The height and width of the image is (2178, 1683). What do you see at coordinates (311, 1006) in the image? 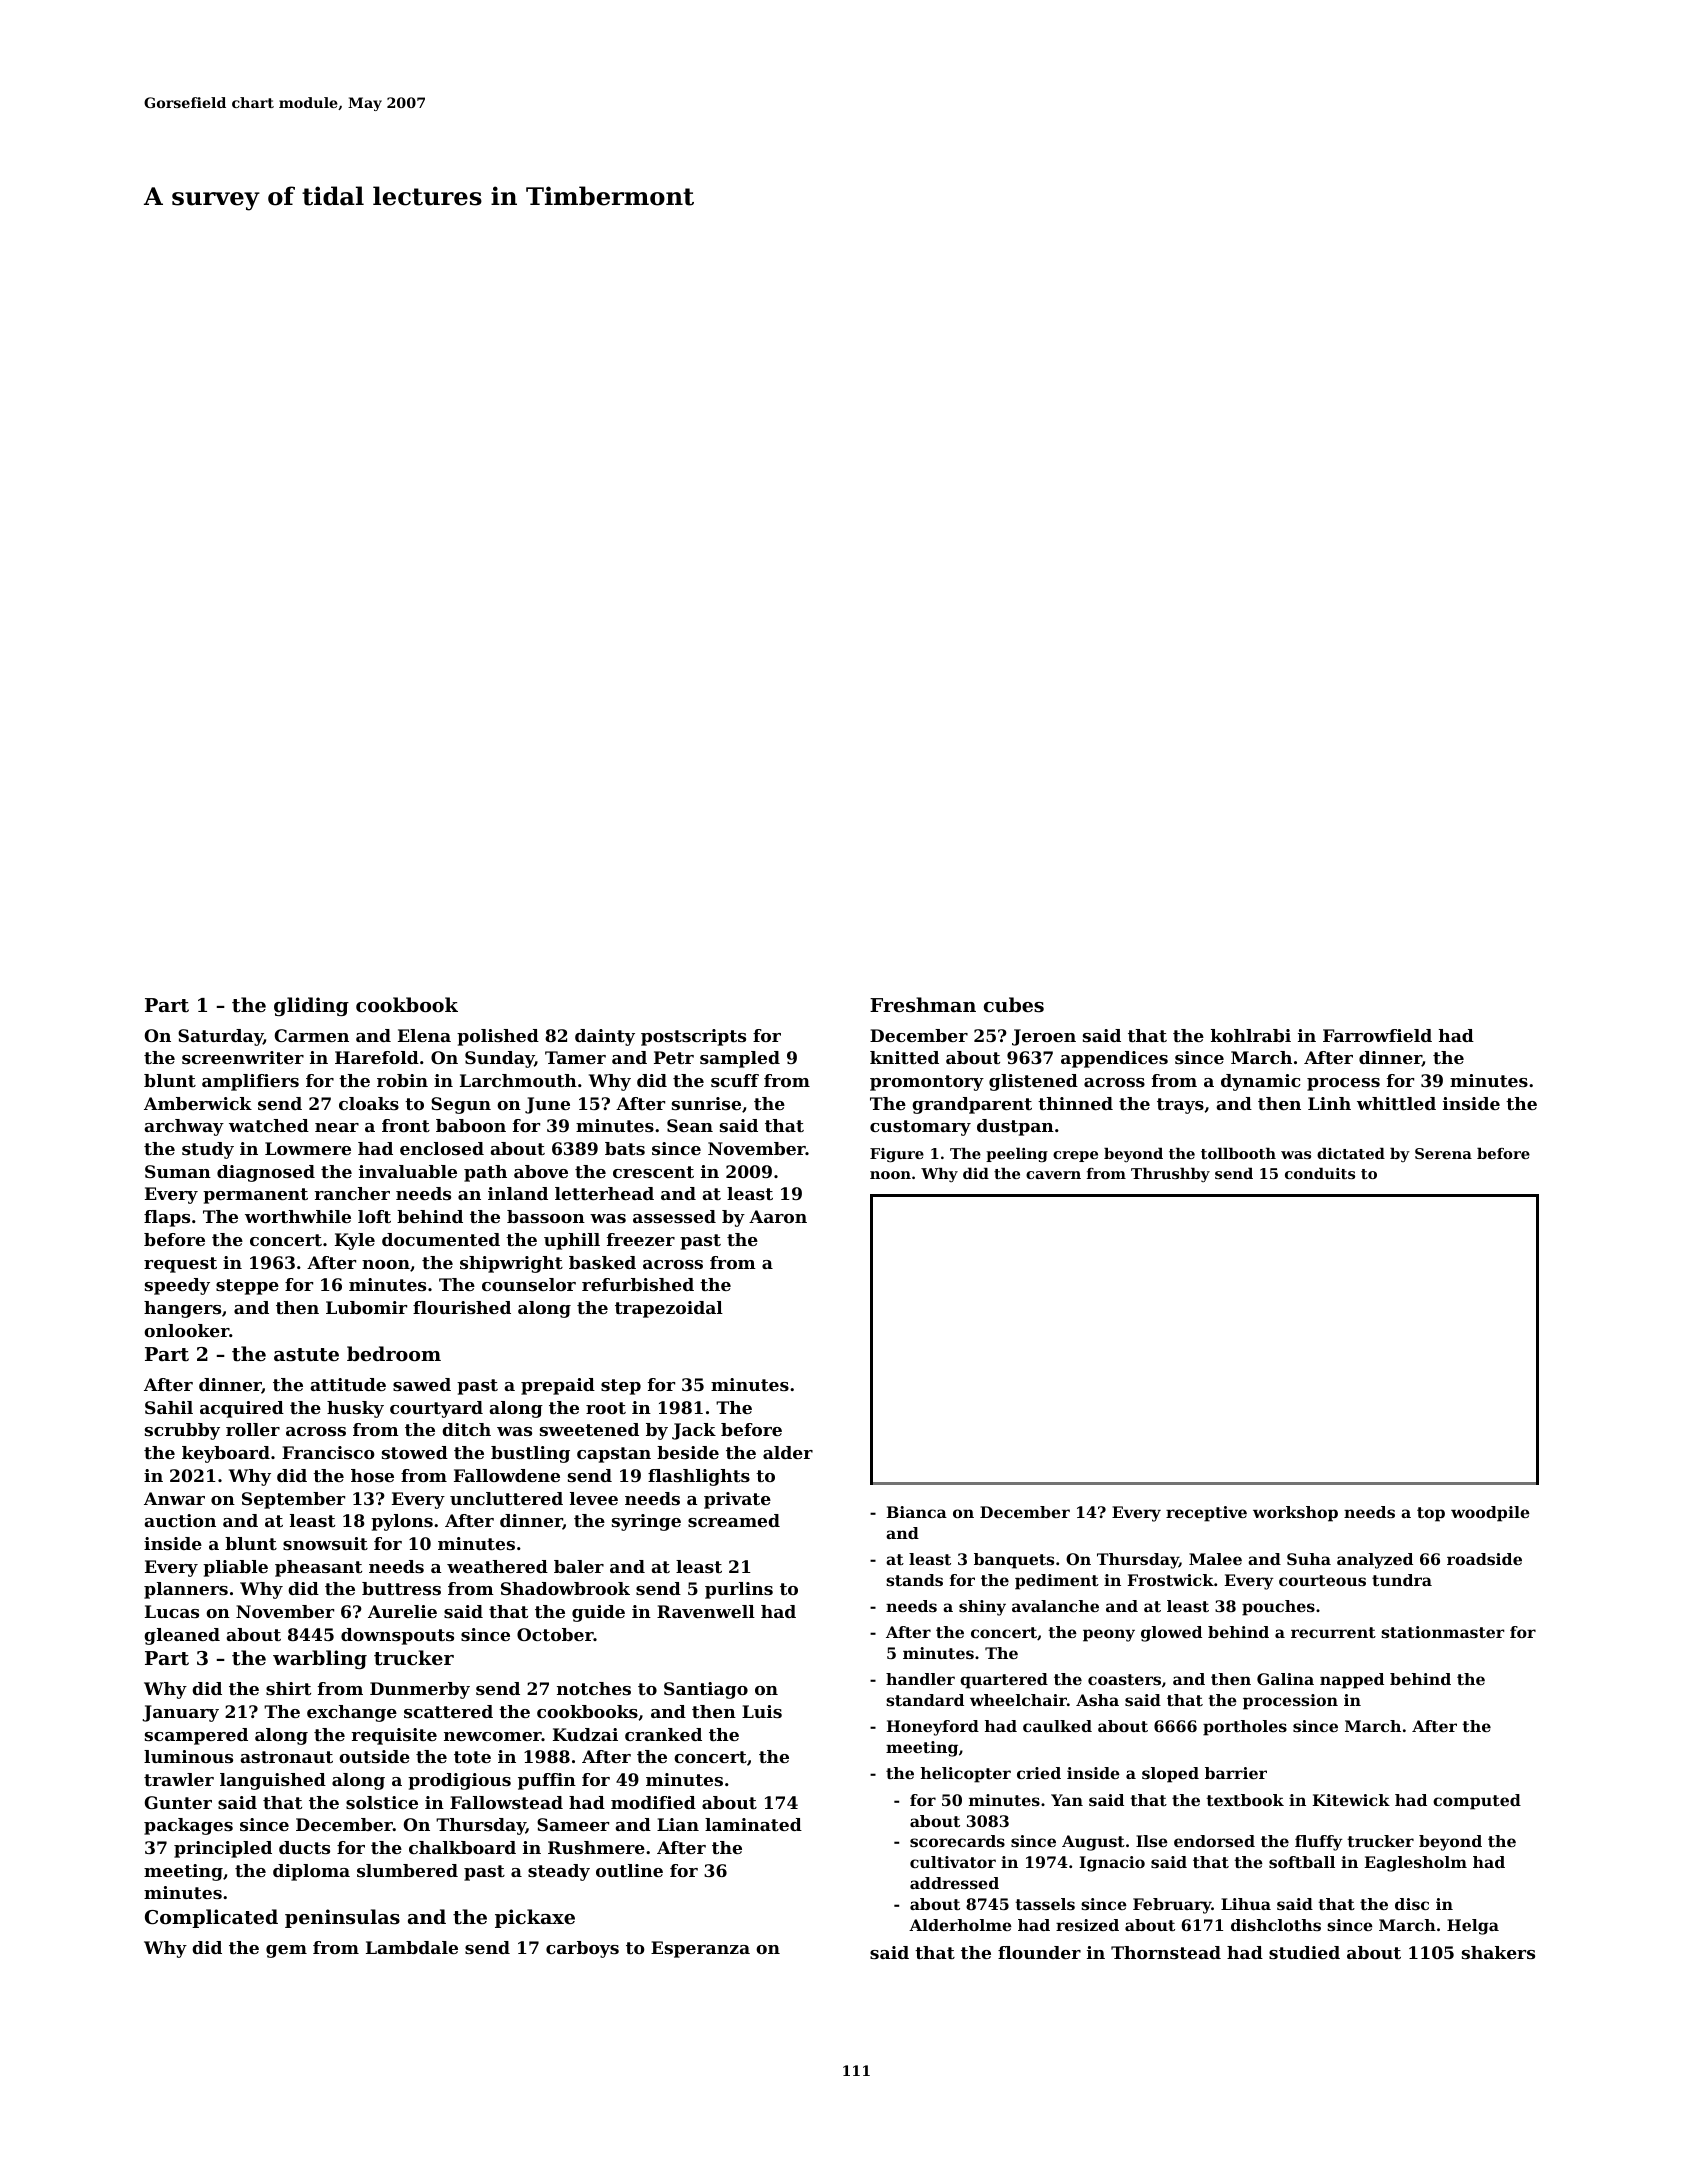
I see `gliding` at bounding box center [311, 1006].
